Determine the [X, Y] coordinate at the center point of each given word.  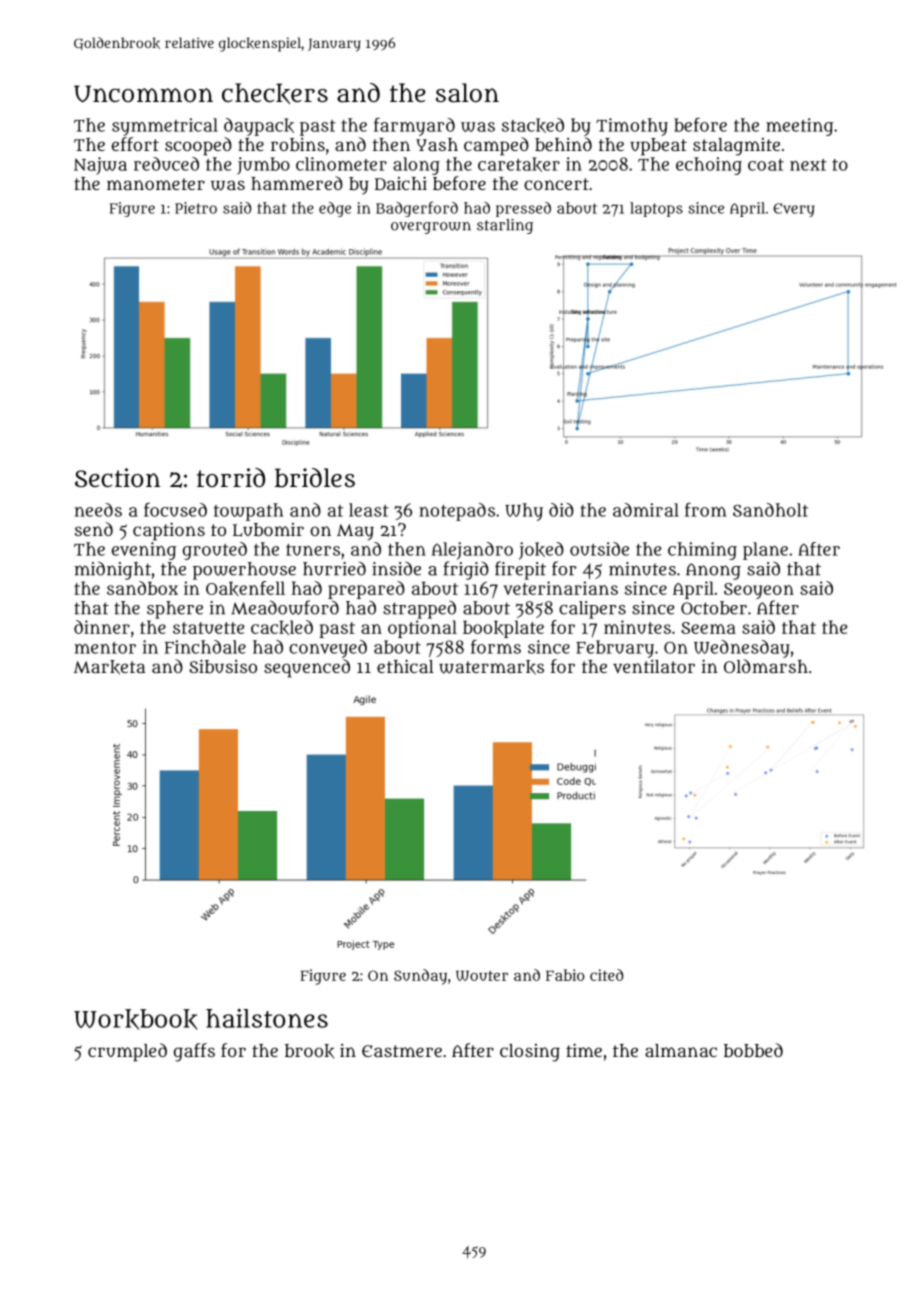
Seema [708, 628]
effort [135, 144]
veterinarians [561, 588]
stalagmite [736, 147]
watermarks [491, 667]
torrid [231, 477]
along [416, 166]
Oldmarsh [766, 666]
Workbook [136, 1019]
